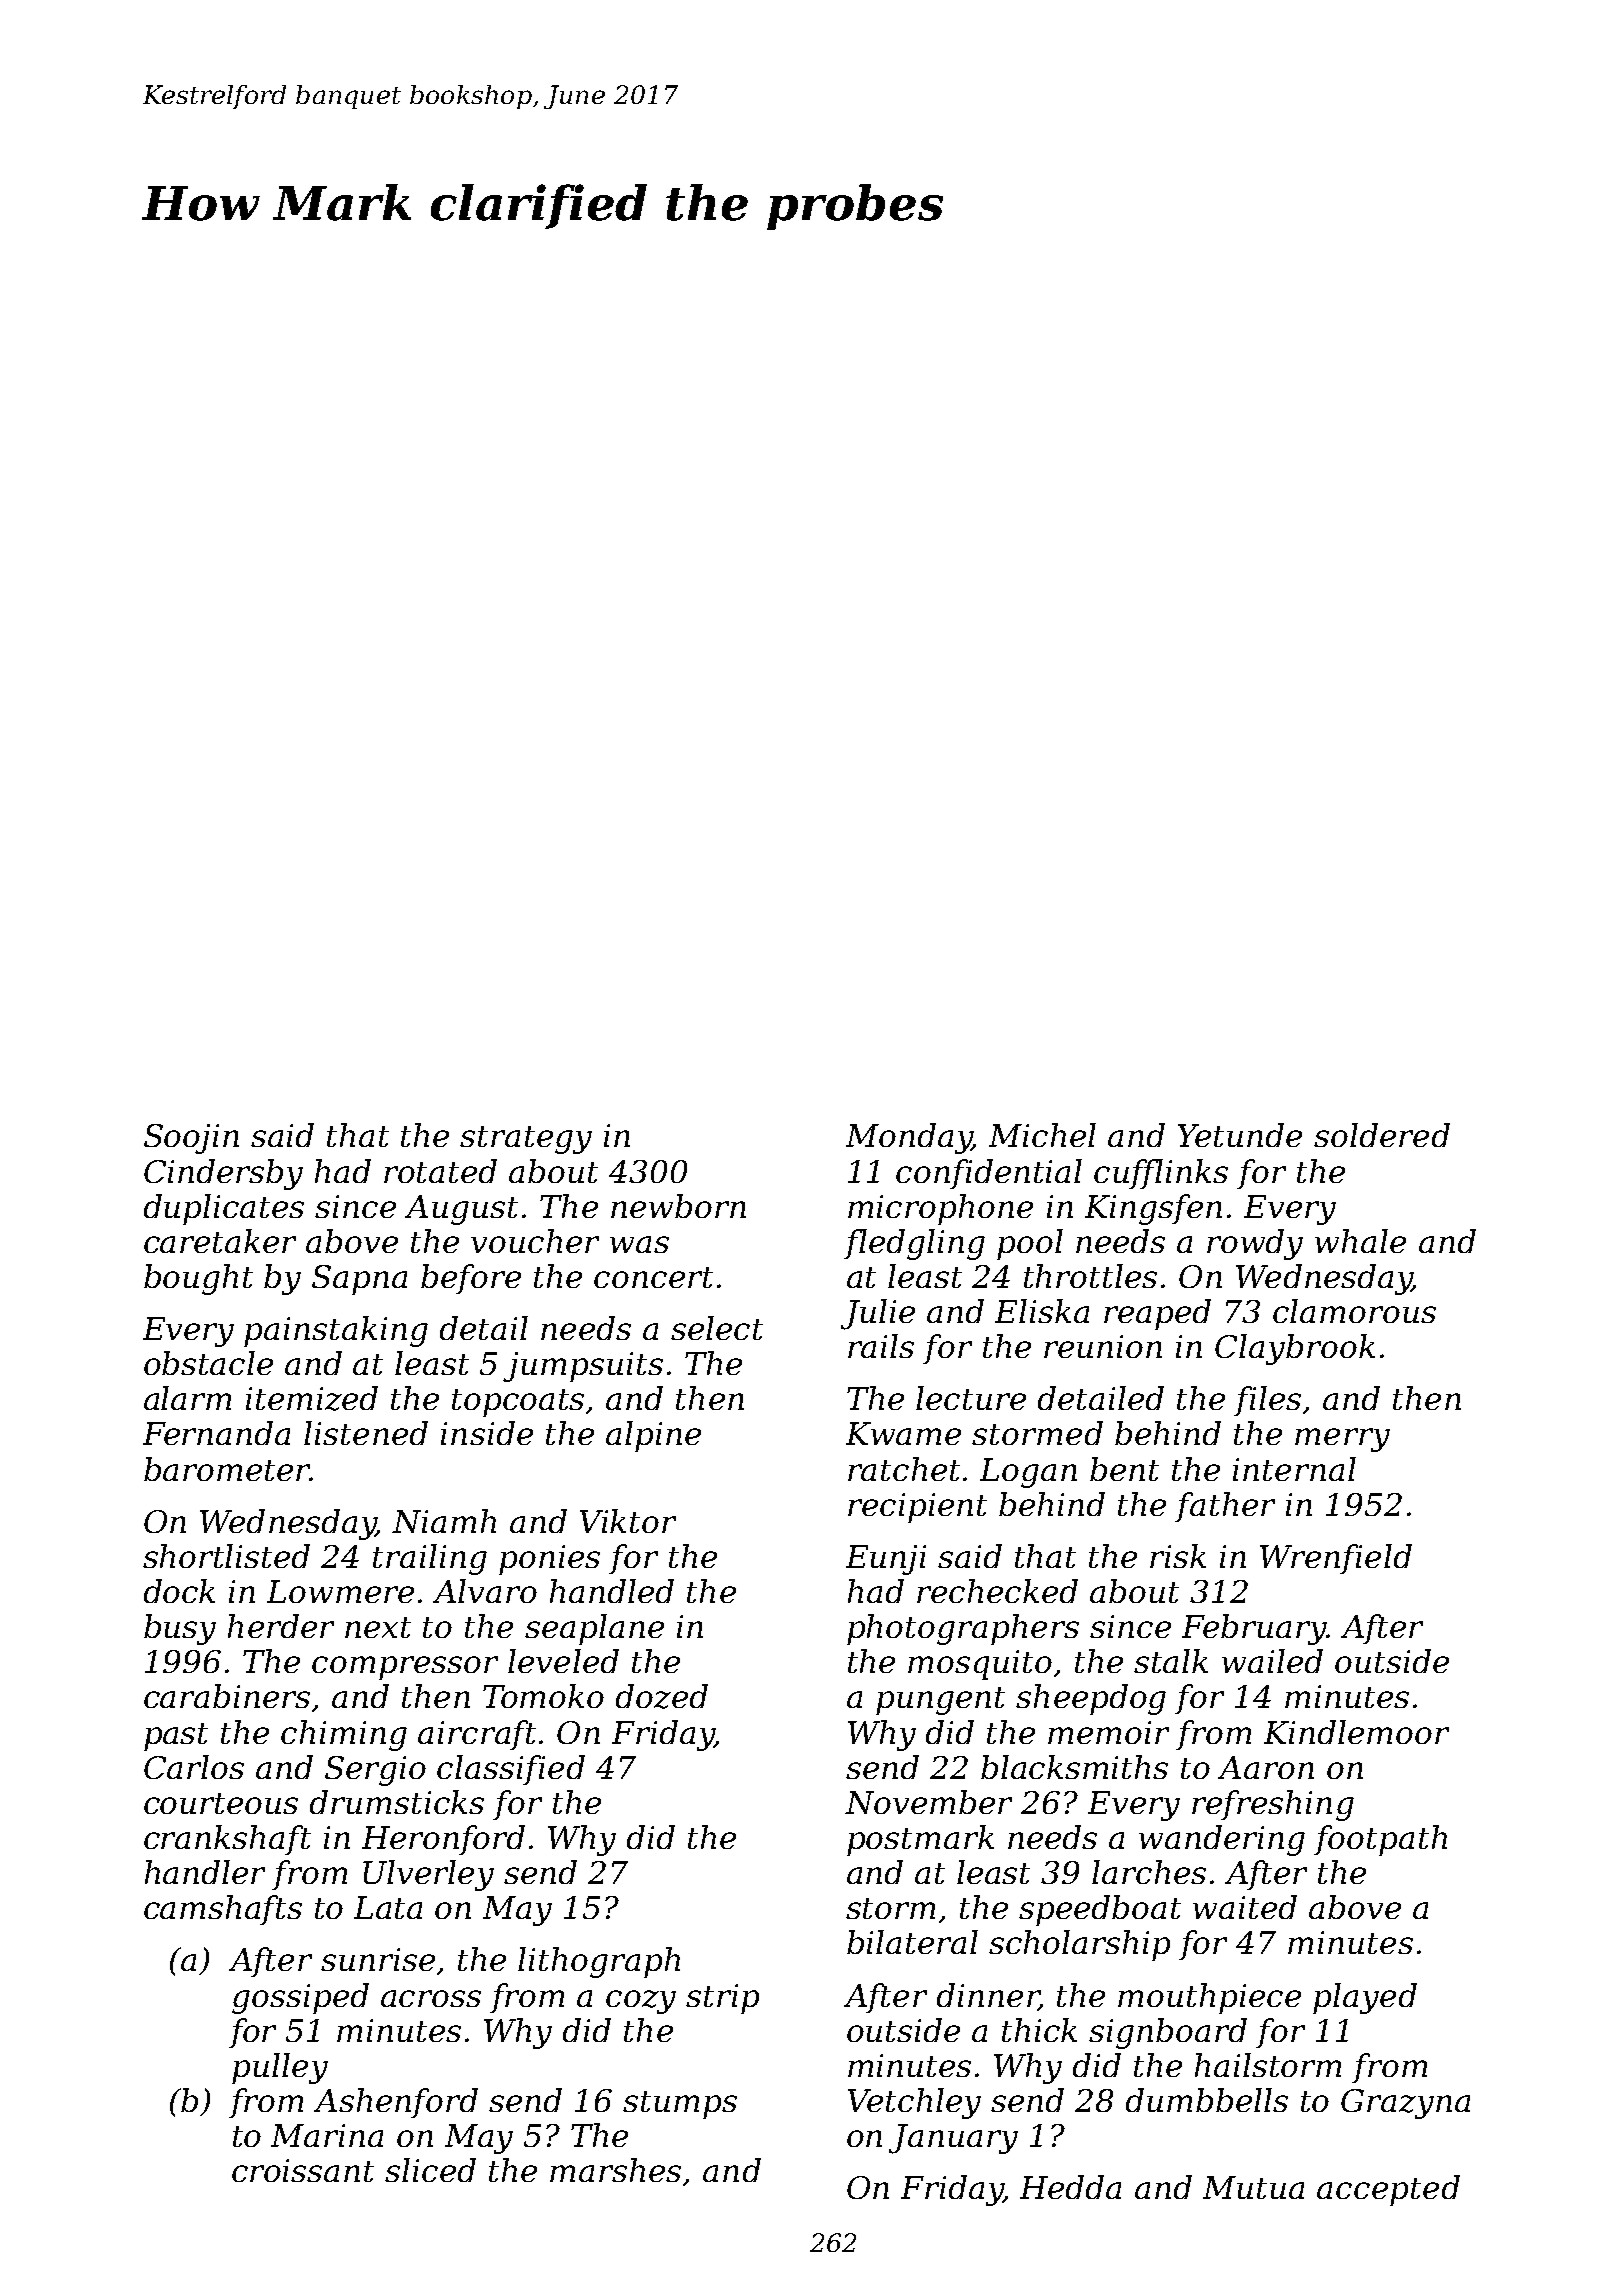  Describe the element at coordinates (909, 1138) in the screenshot. I see `Monday` at that location.
